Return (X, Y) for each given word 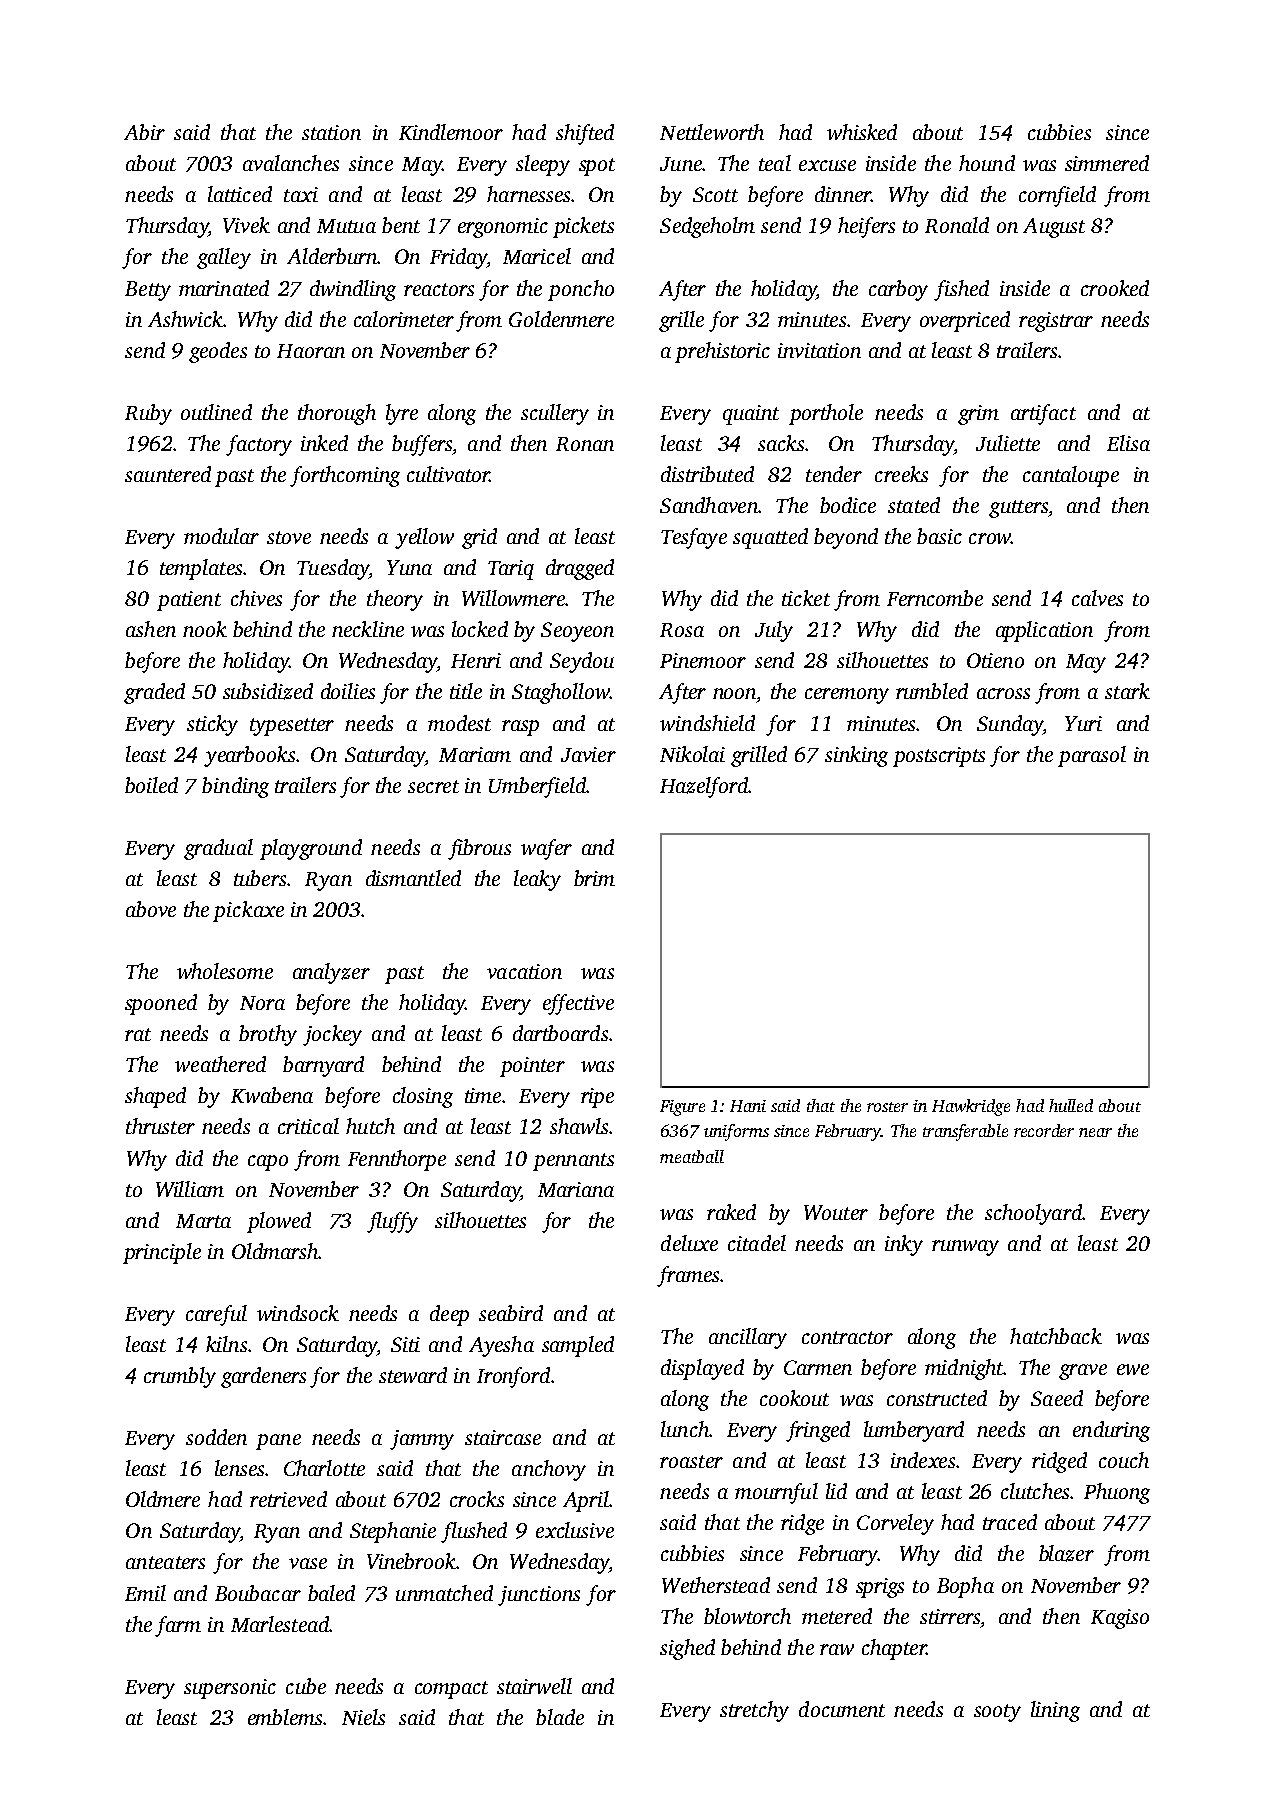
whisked (862, 132)
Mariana (576, 1189)
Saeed (1057, 1398)
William (190, 1189)
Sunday (1010, 725)
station (331, 132)
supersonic (230, 1689)
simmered (1107, 163)
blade (560, 1717)
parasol (1092, 756)
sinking (856, 756)
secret (433, 786)
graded (154, 693)
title (466, 691)
